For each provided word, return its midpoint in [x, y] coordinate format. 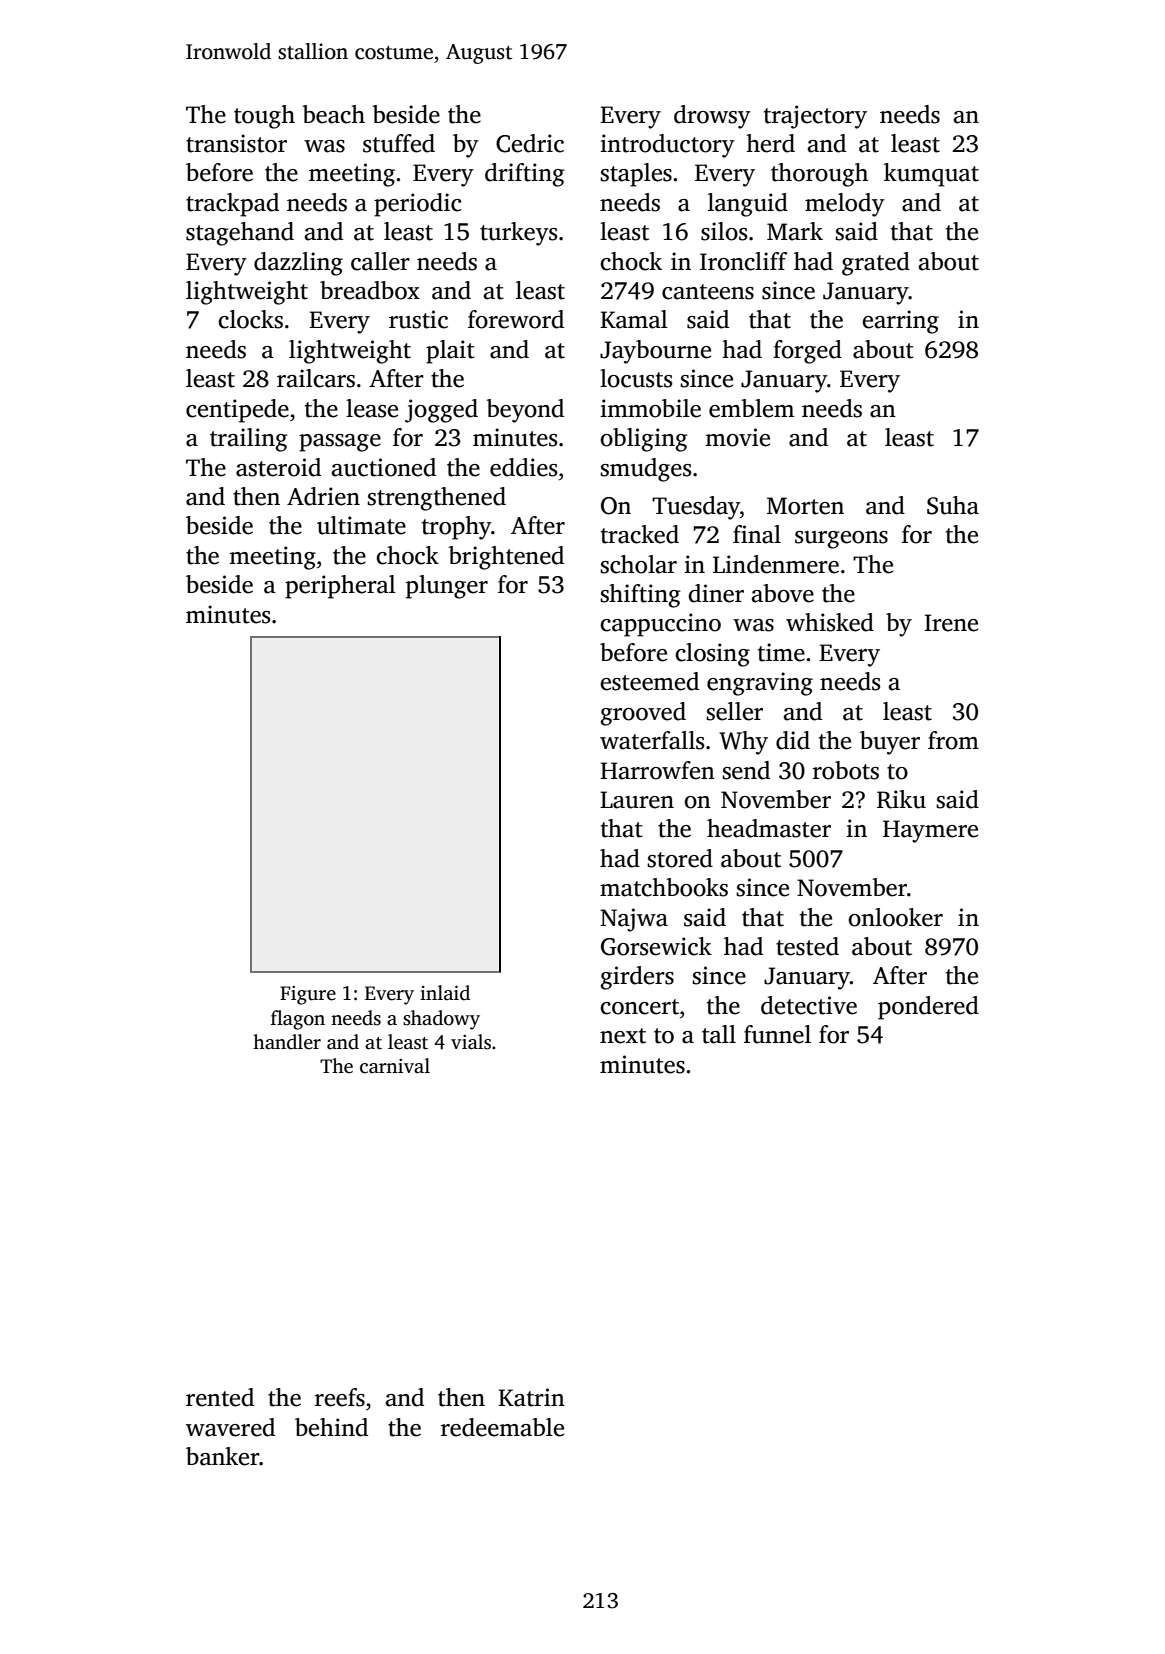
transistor [236, 143]
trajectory [815, 117]
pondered [928, 1008]
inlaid [445, 993]
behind [331, 1427]
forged [807, 352]
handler [287, 1042]
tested [807, 946]
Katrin [531, 1397]
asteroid [278, 467]
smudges [646, 470]
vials [471, 1042]
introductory [667, 146]
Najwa [634, 920]
